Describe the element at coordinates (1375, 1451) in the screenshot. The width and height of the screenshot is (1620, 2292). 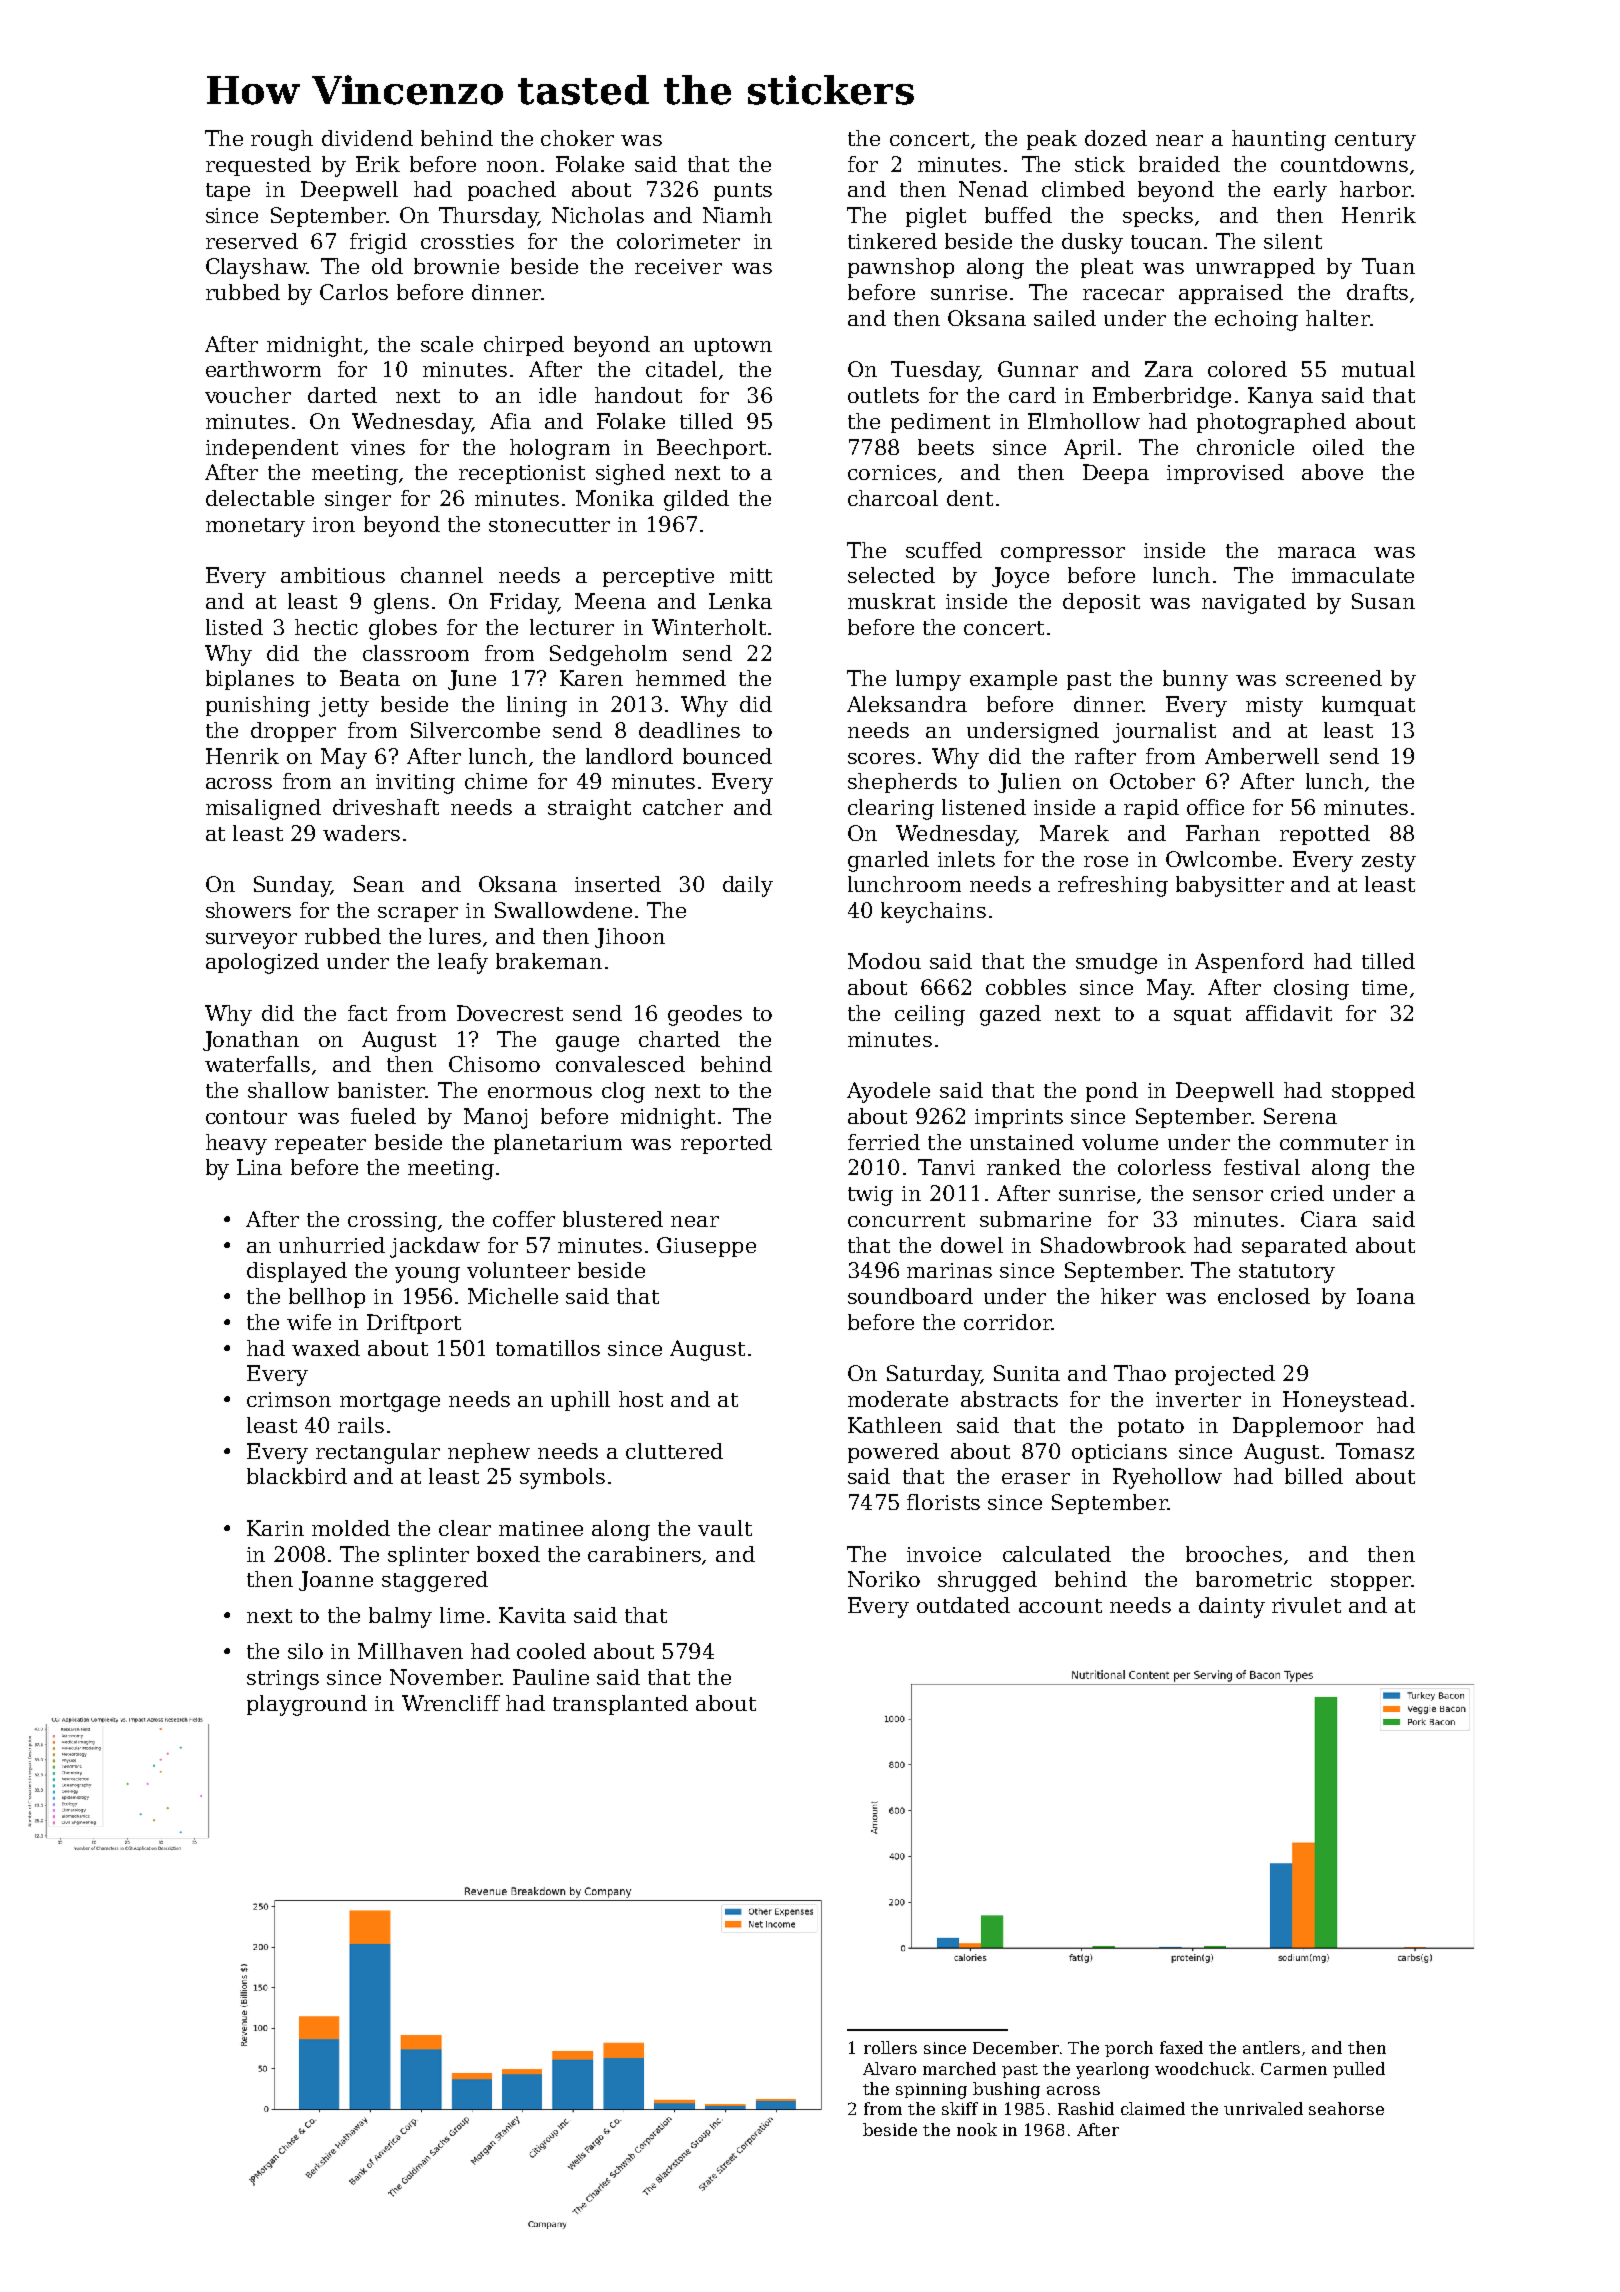
I see `Tomasz` at that location.
